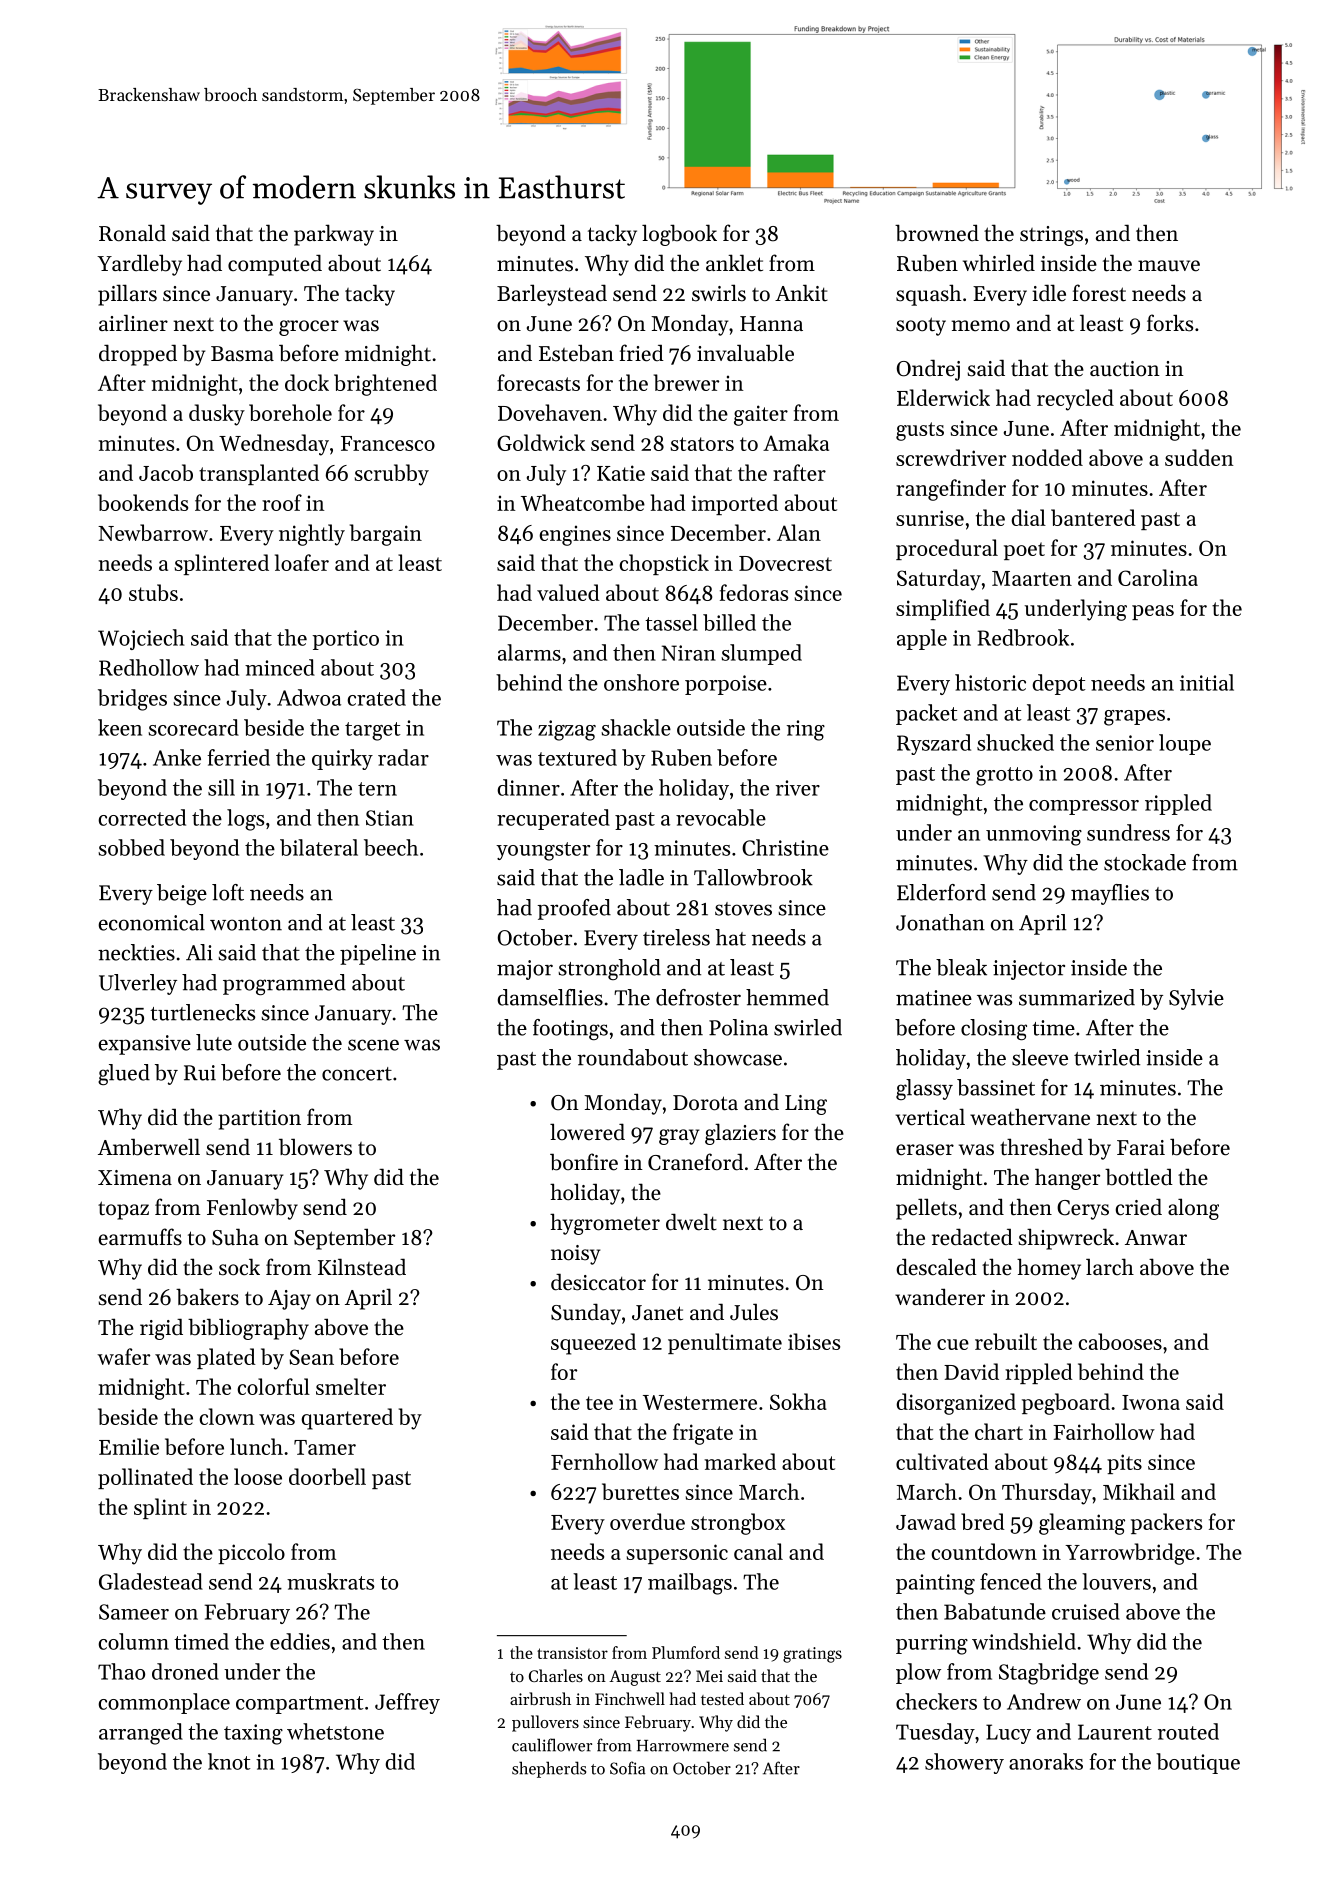 The width and height of the page is (1341, 1897). I want to click on logbook, so click(679, 235).
